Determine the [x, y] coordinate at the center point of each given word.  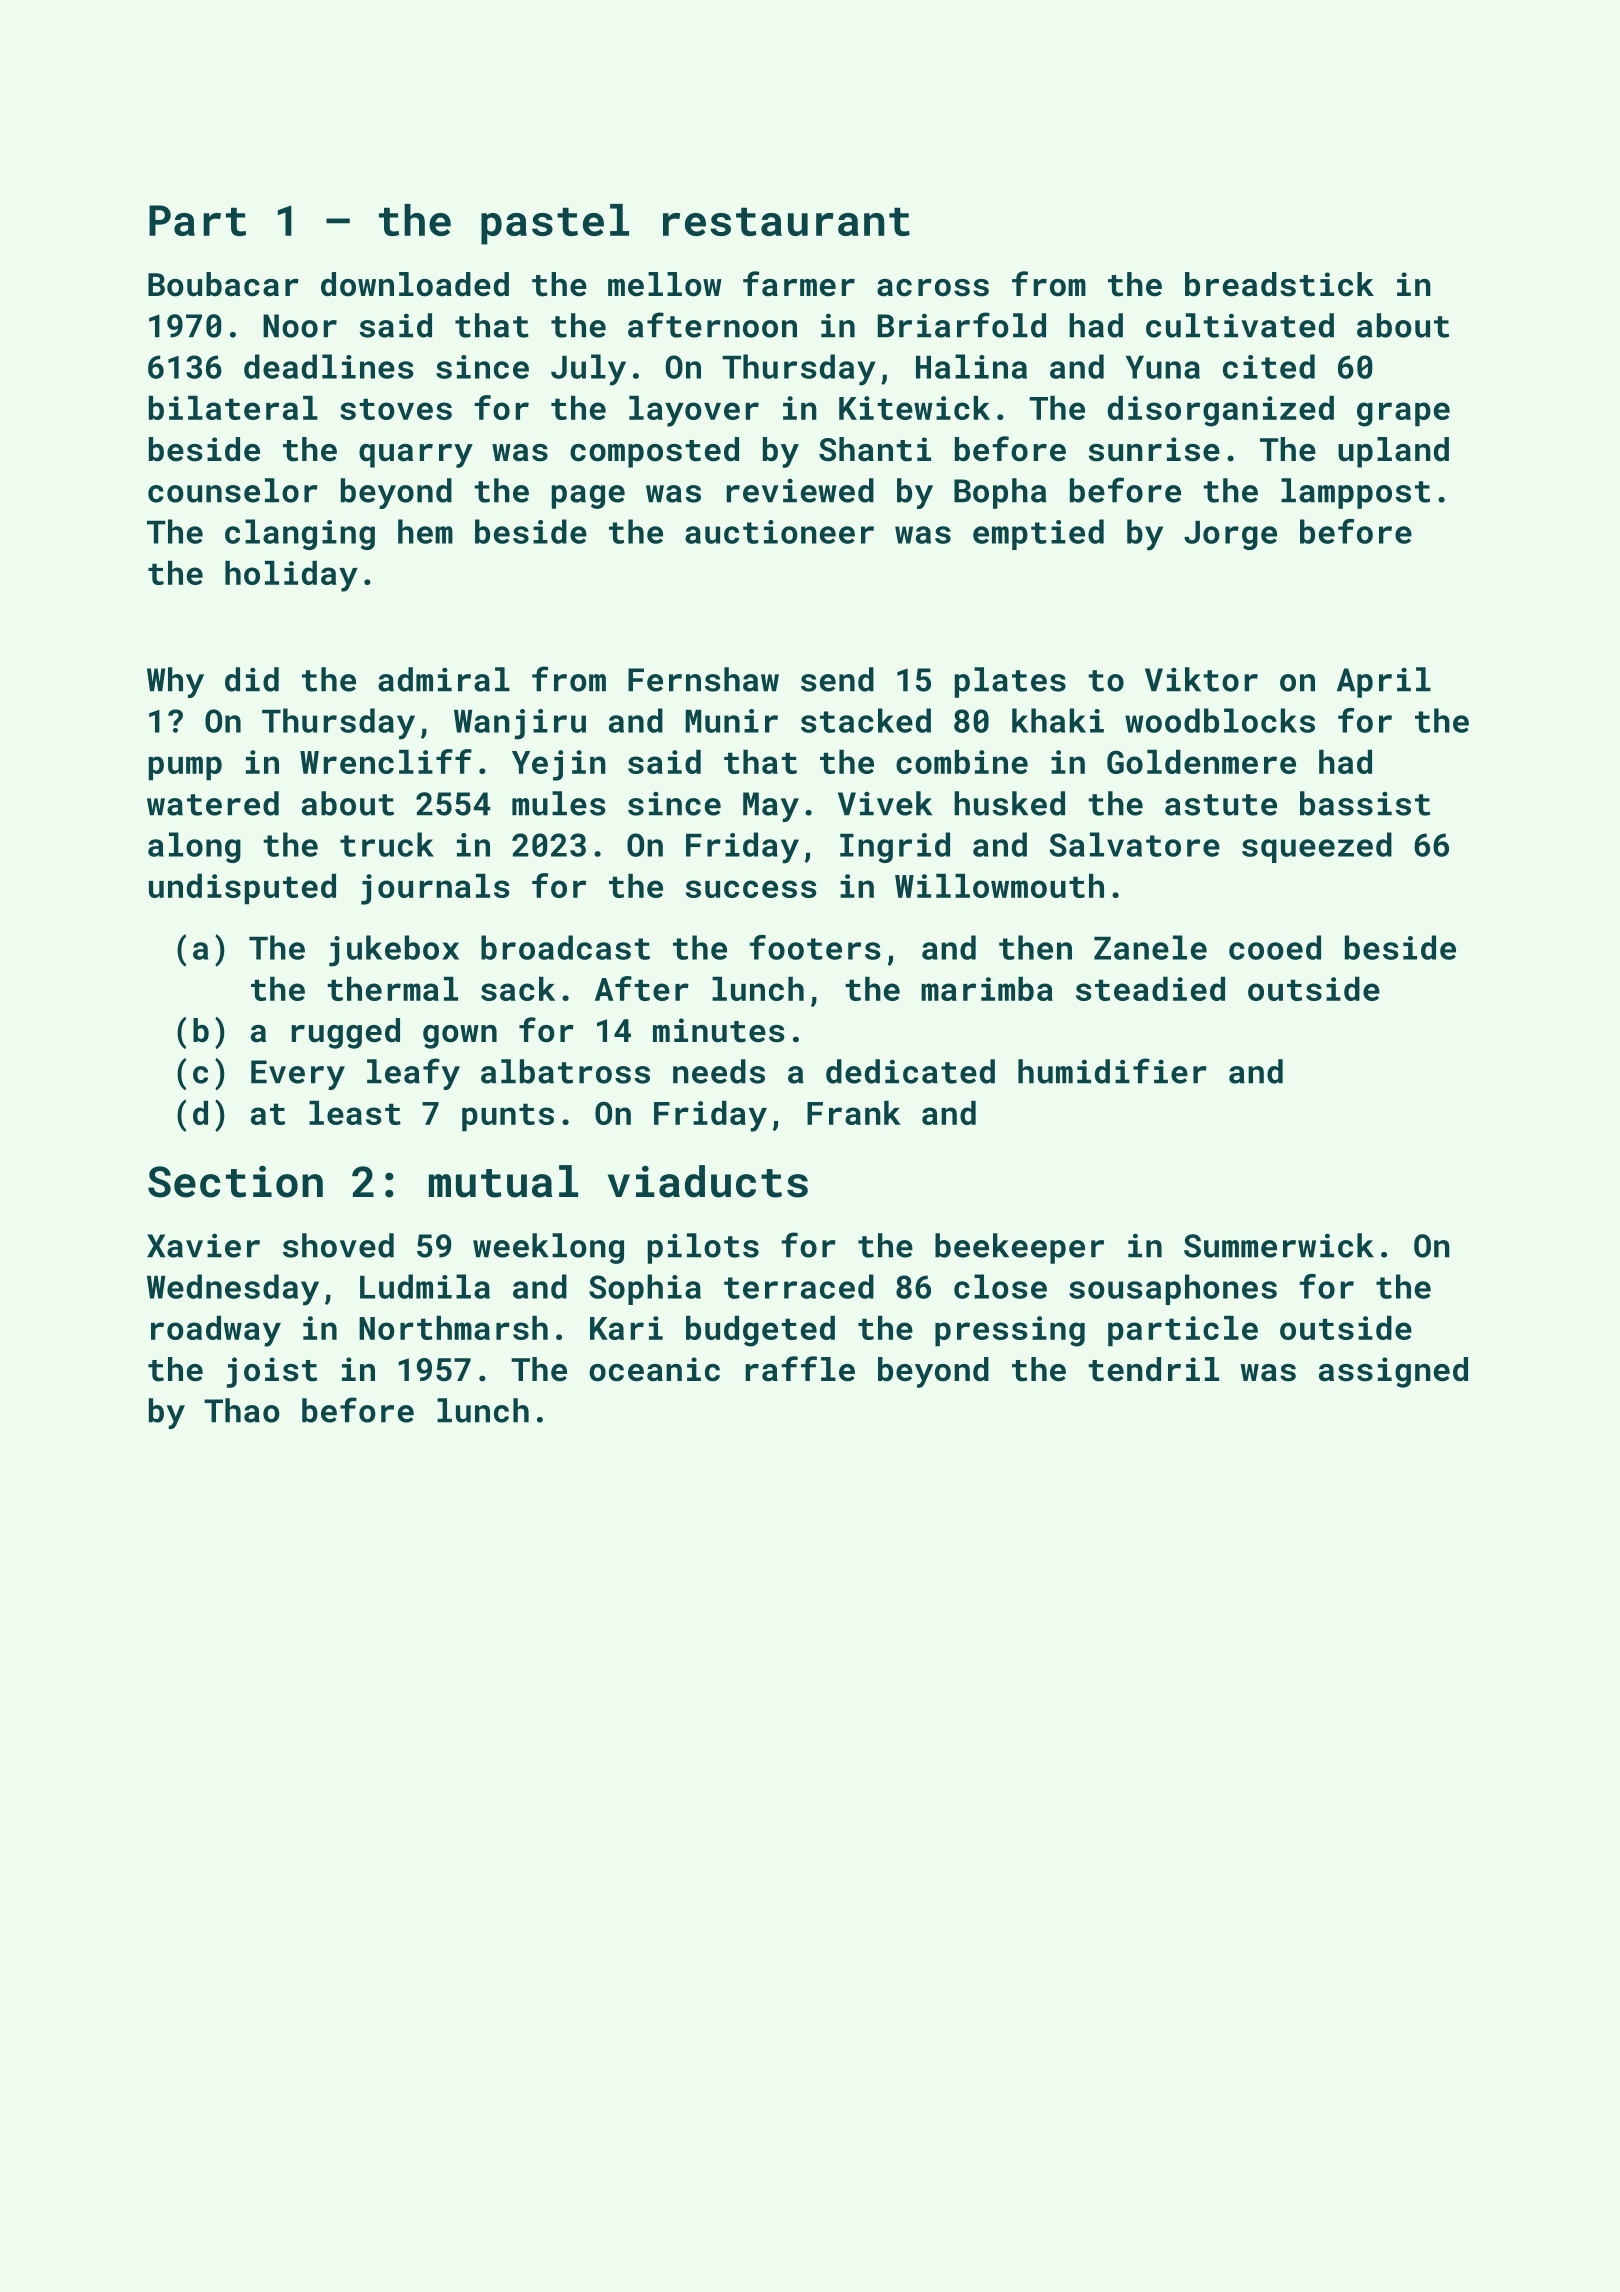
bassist [1365, 803]
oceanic [654, 1369]
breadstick [1279, 284]
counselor [233, 490]
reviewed [800, 490]
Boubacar [223, 284]
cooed [1275, 947]
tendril [1153, 1369]
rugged [345, 1033]
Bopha [1000, 493]
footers [815, 947]
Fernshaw [703, 679]
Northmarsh [453, 1328]
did [252, 679]
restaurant [786, 222]
